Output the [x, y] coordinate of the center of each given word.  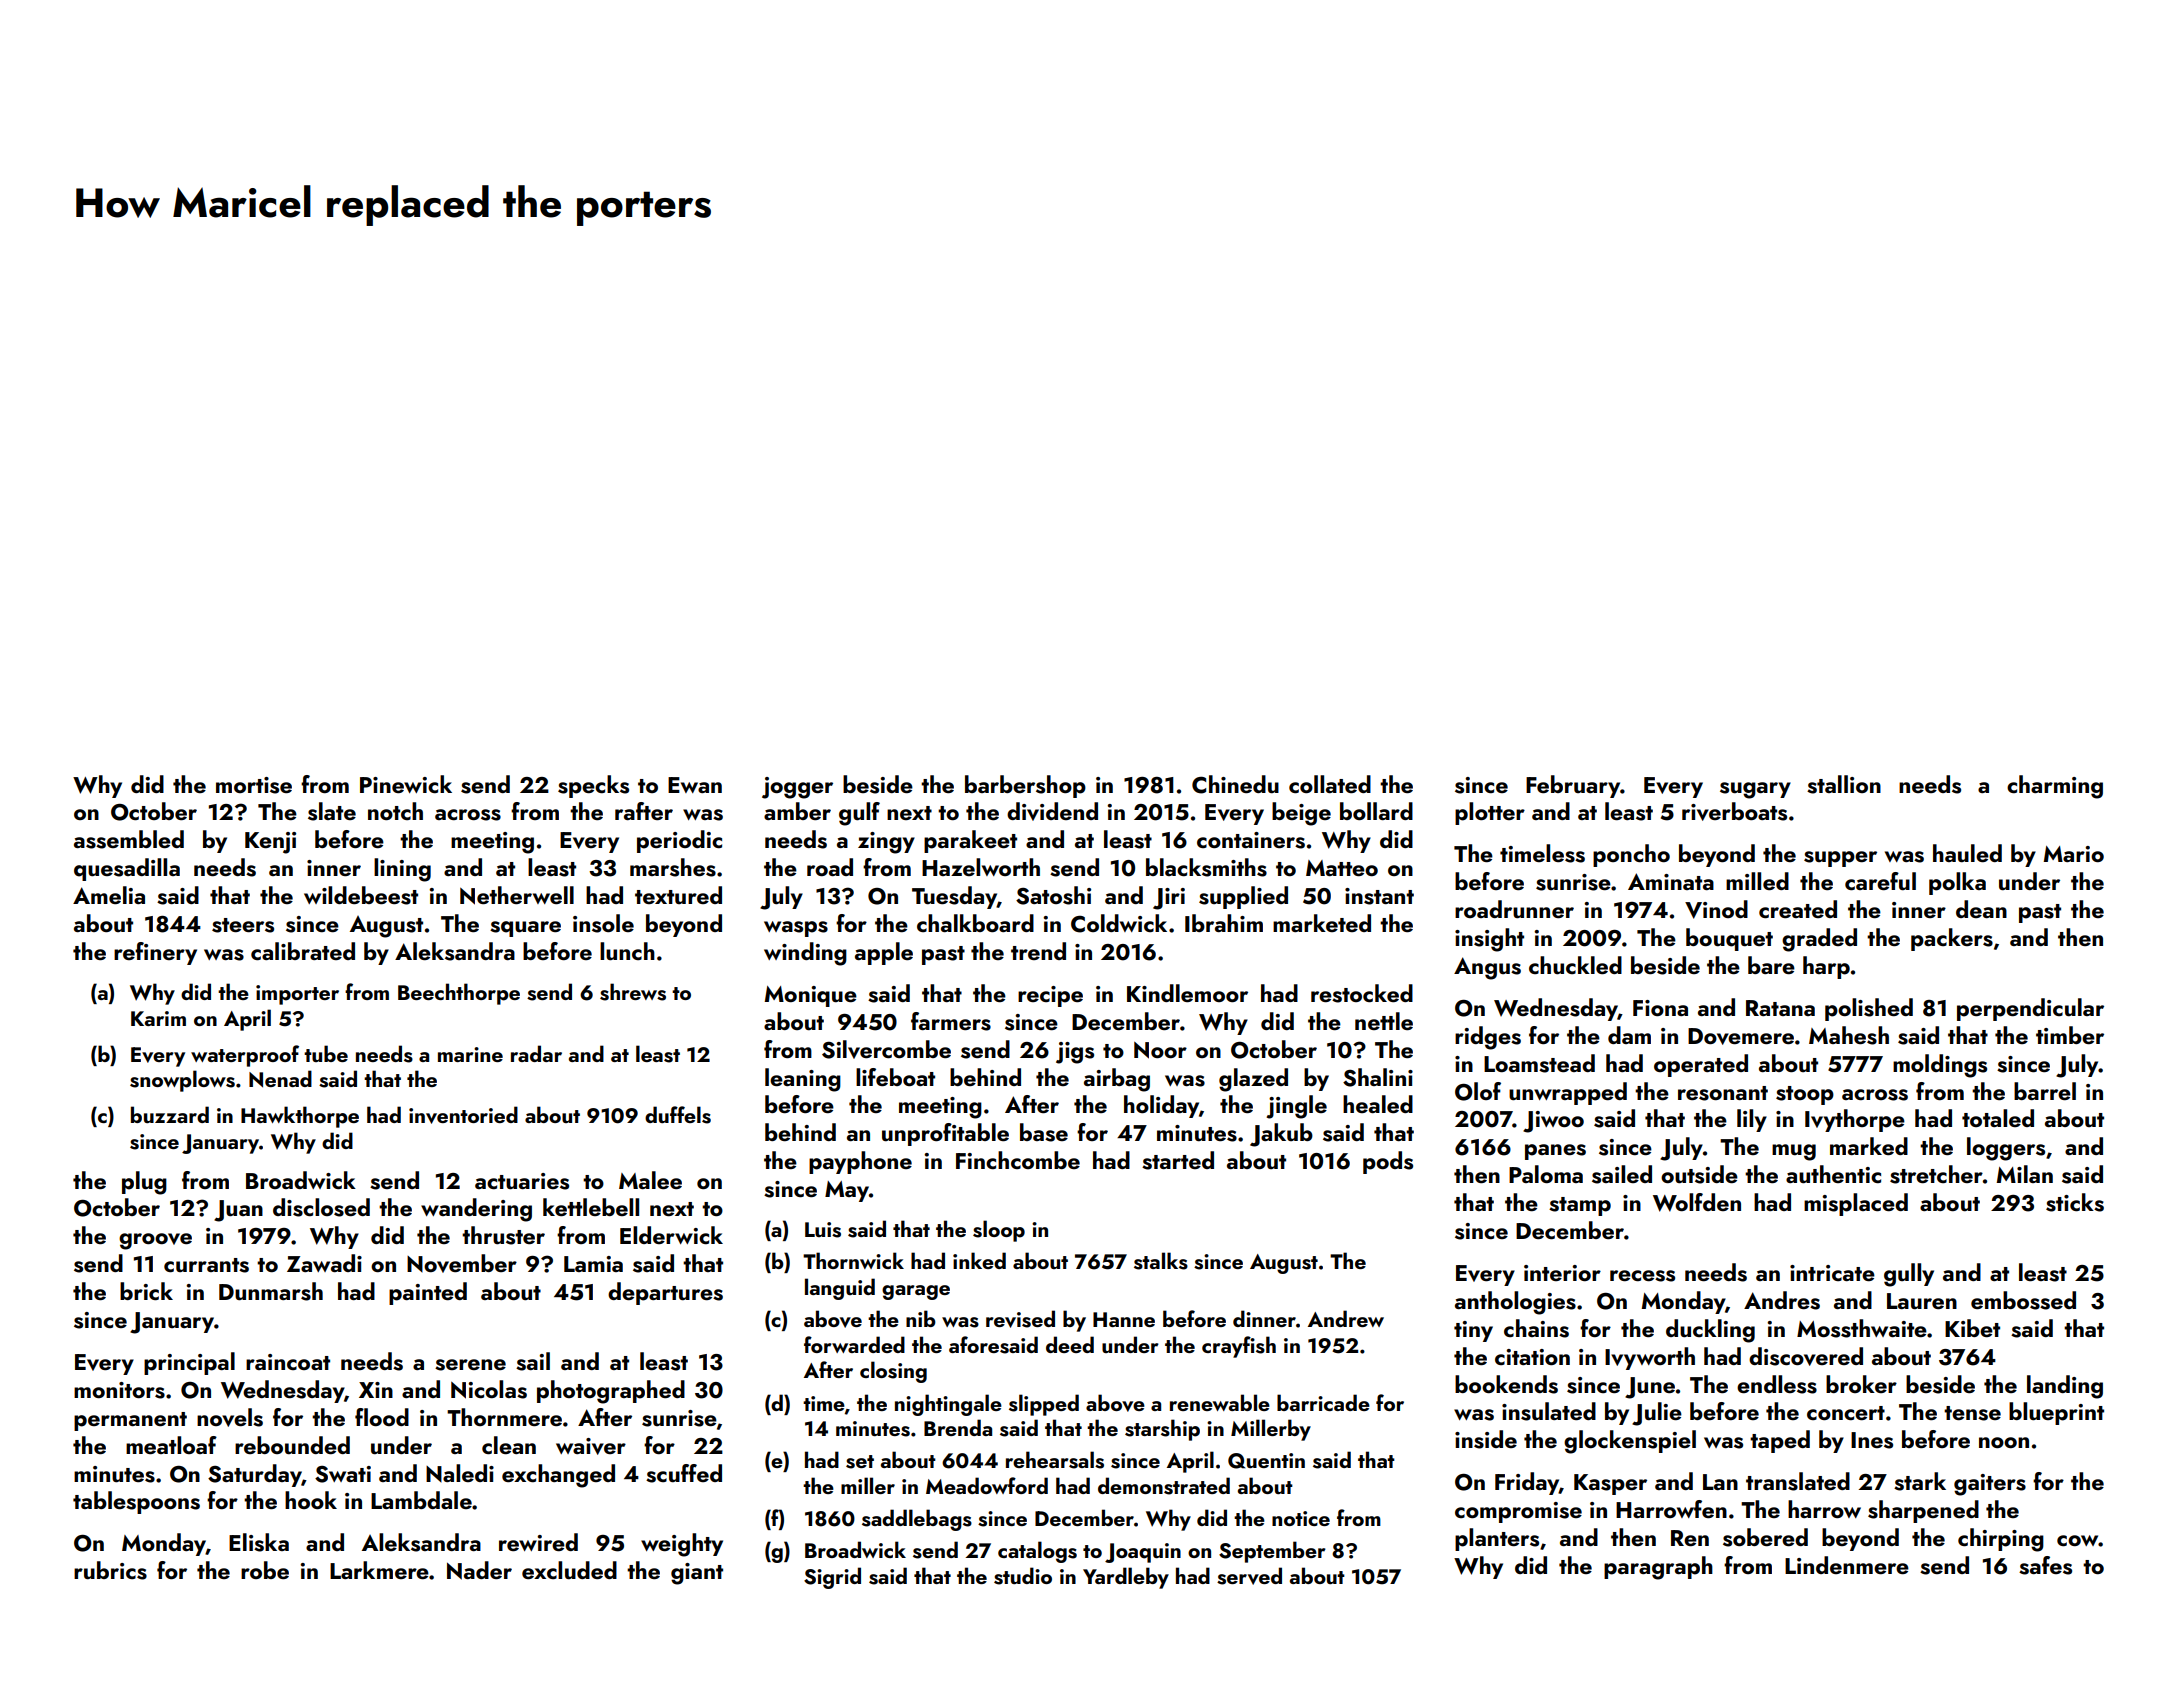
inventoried [463, 1115]
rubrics [110, 1570]
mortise [254, 785]
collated [1330, 784]
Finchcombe [1018, 1160]
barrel [2045, 1091]
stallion [1844, 784]
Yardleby [1126, 1578]
